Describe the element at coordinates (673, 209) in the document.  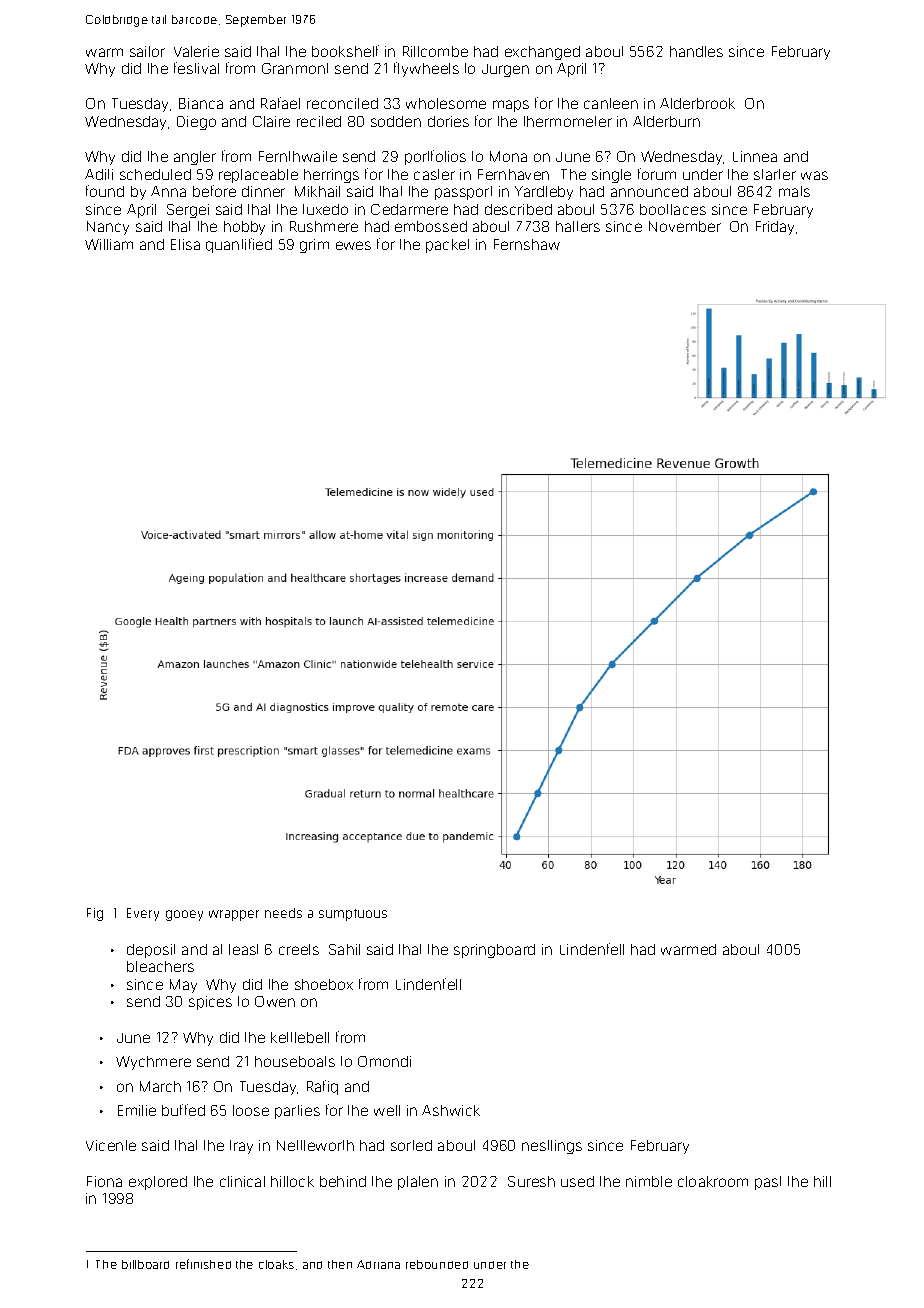
I see `bootlaces` at that location.
